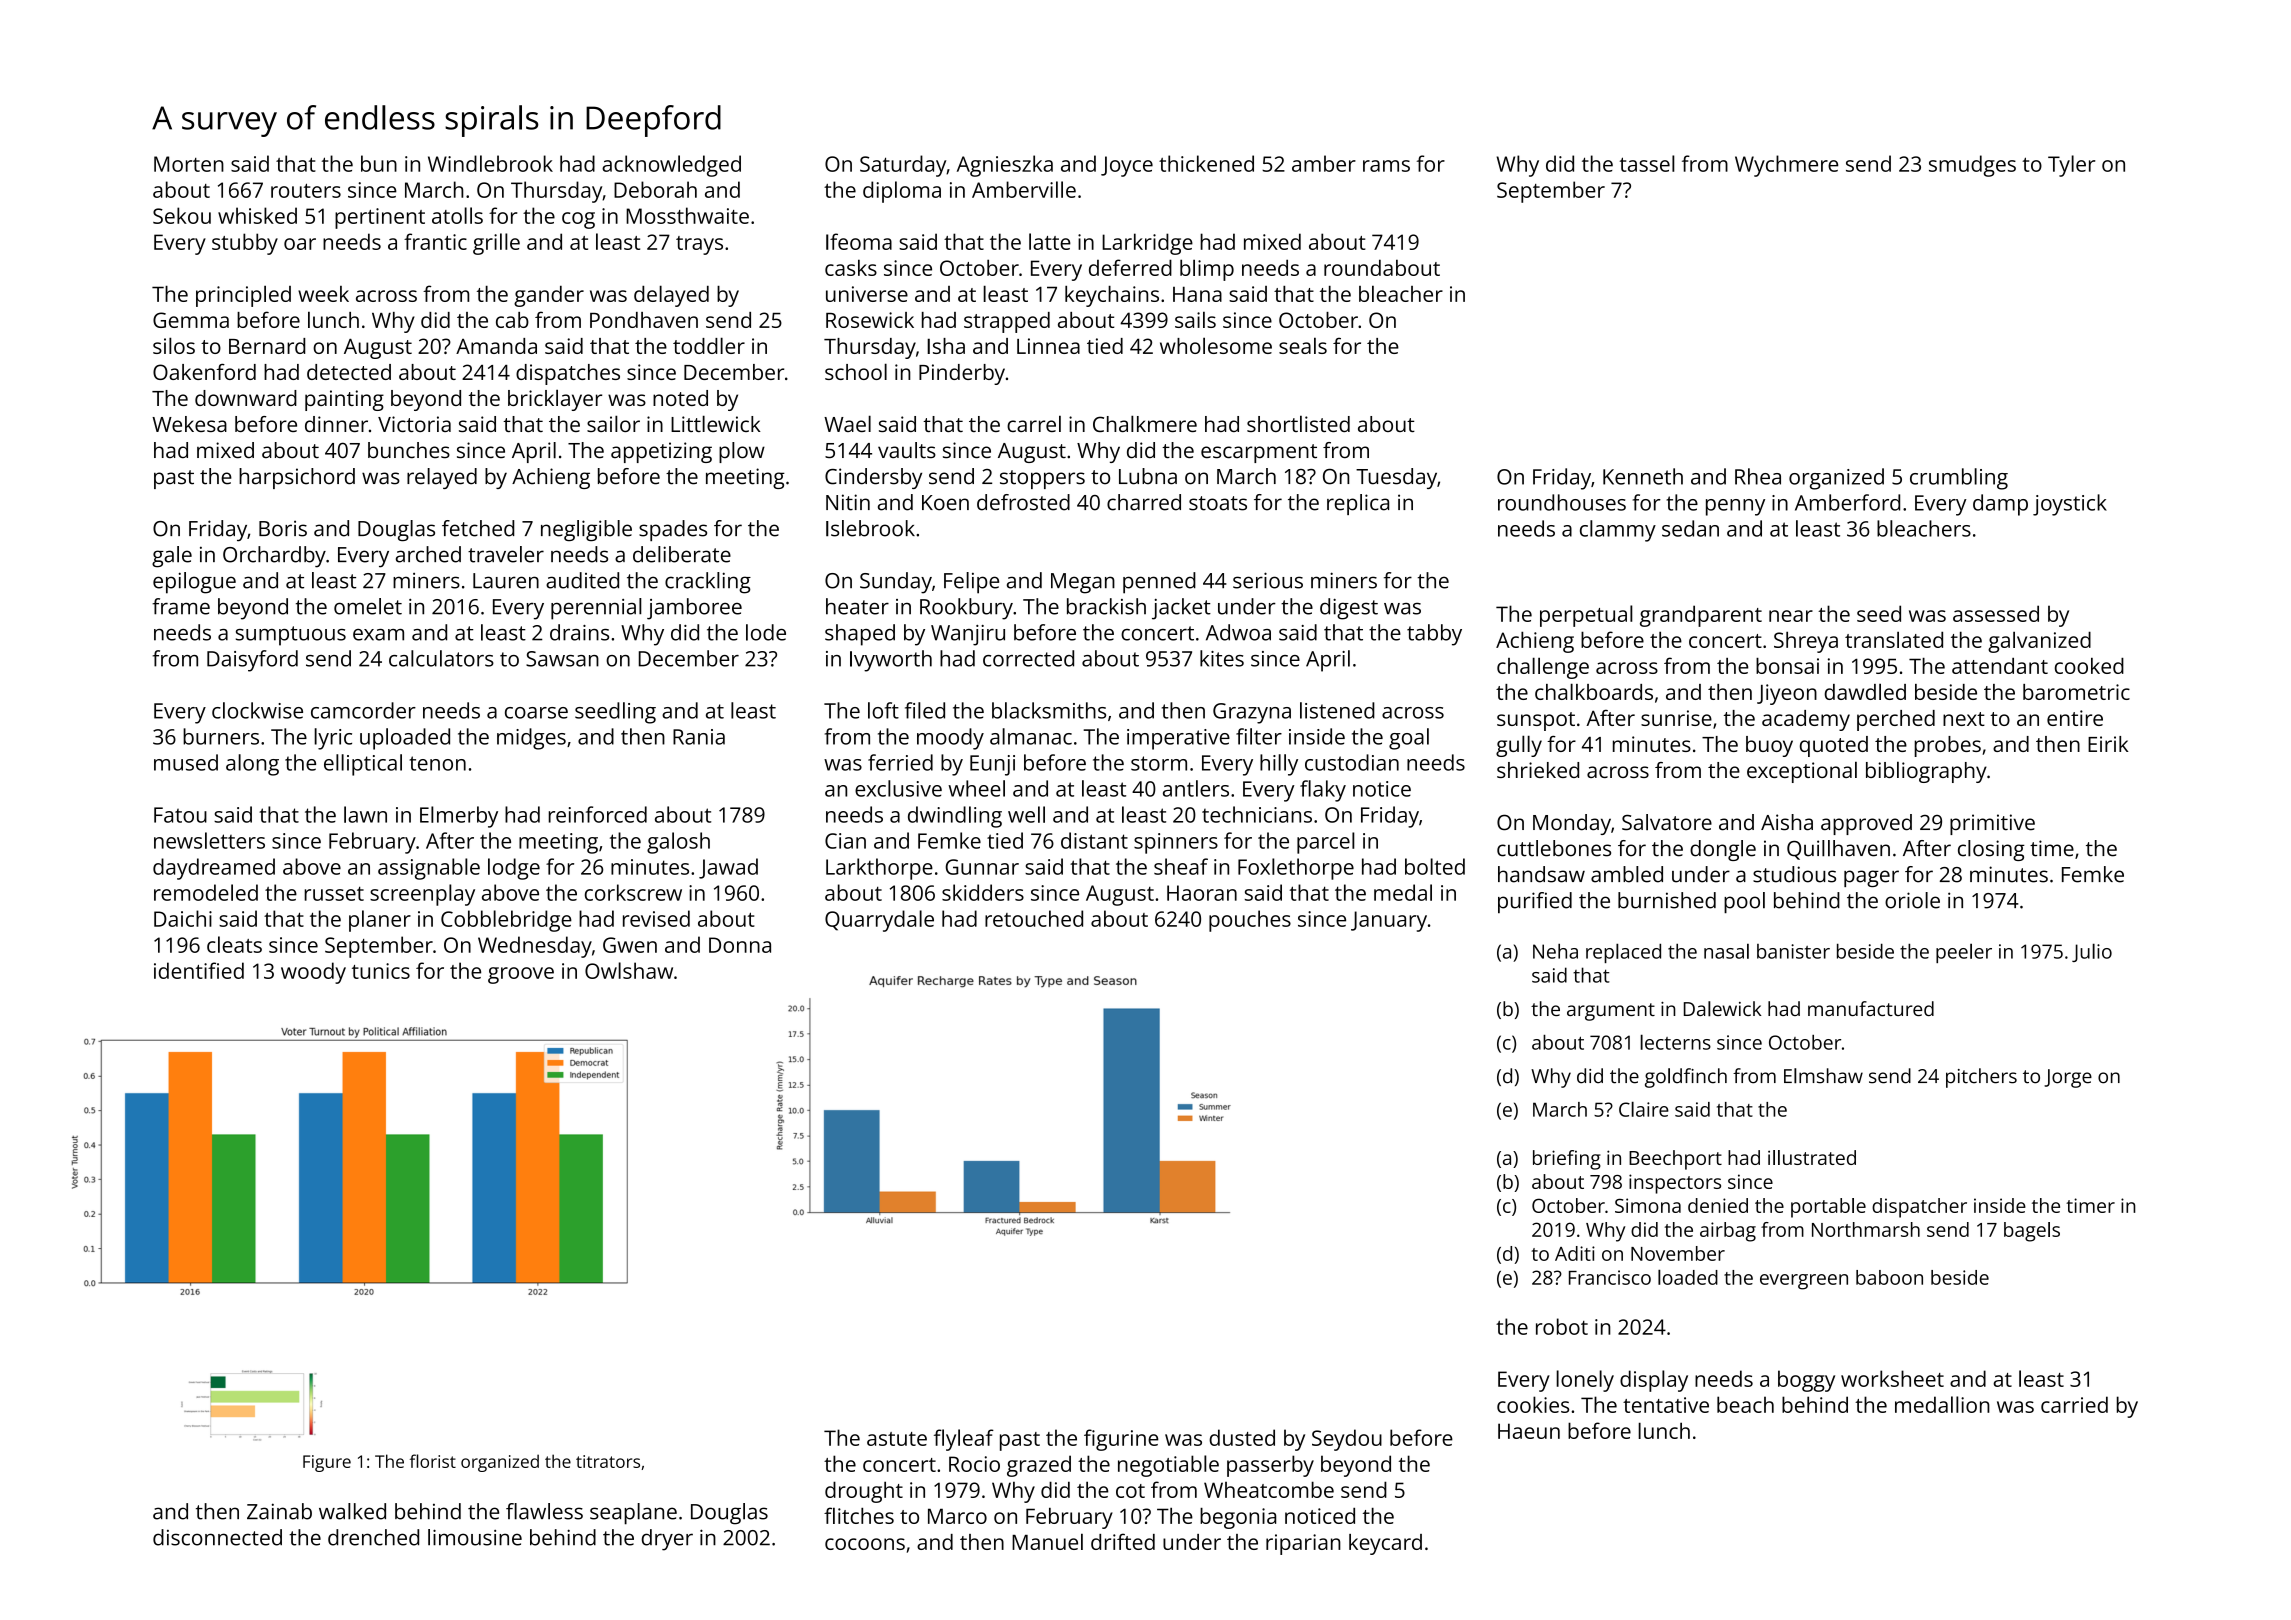 The image size is (2291, 1620). What do you see at coordinates (180, 815) in the document?
I see `Fatou` at bounding box center [180, 815].
